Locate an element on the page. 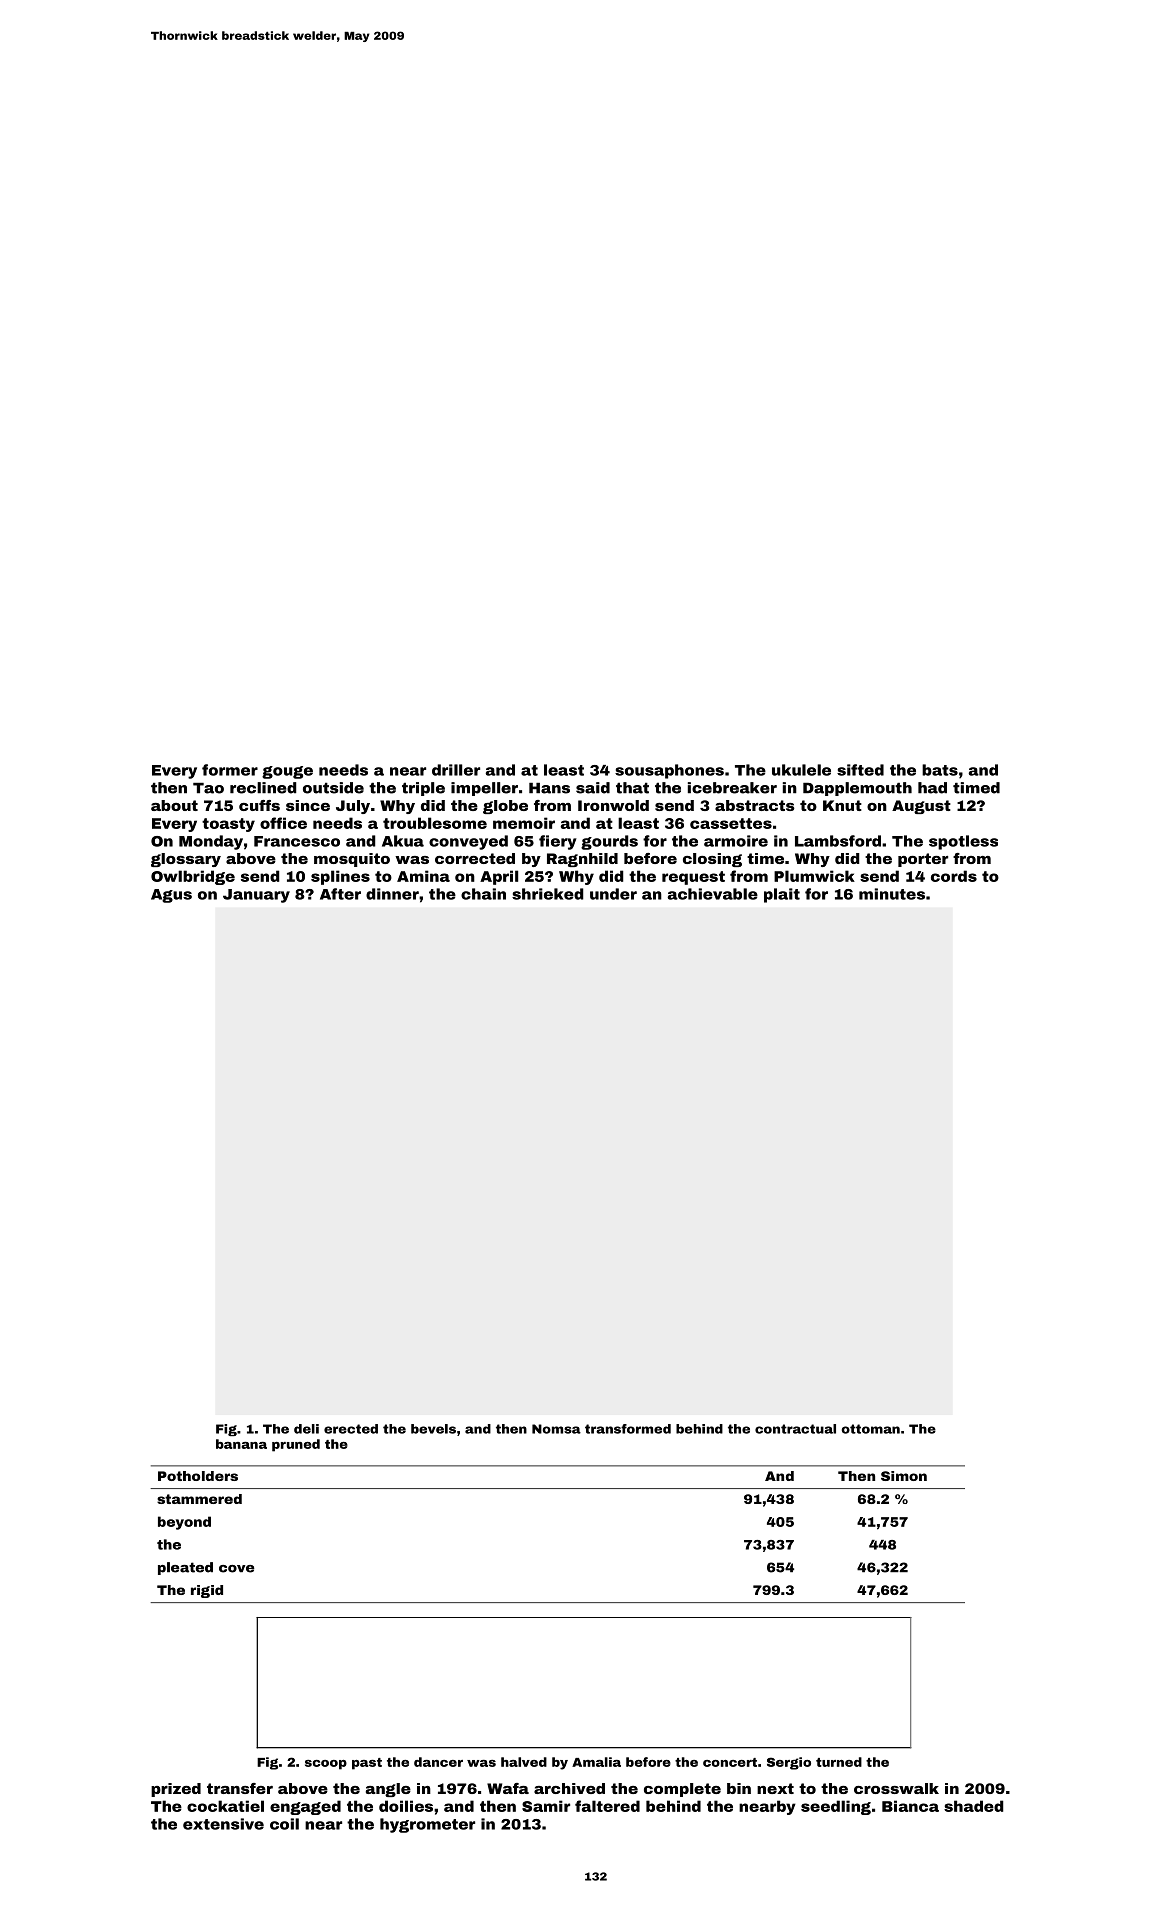 The height and width of the image is (1924, 1168). driller is located at coordinates (456, 770).
